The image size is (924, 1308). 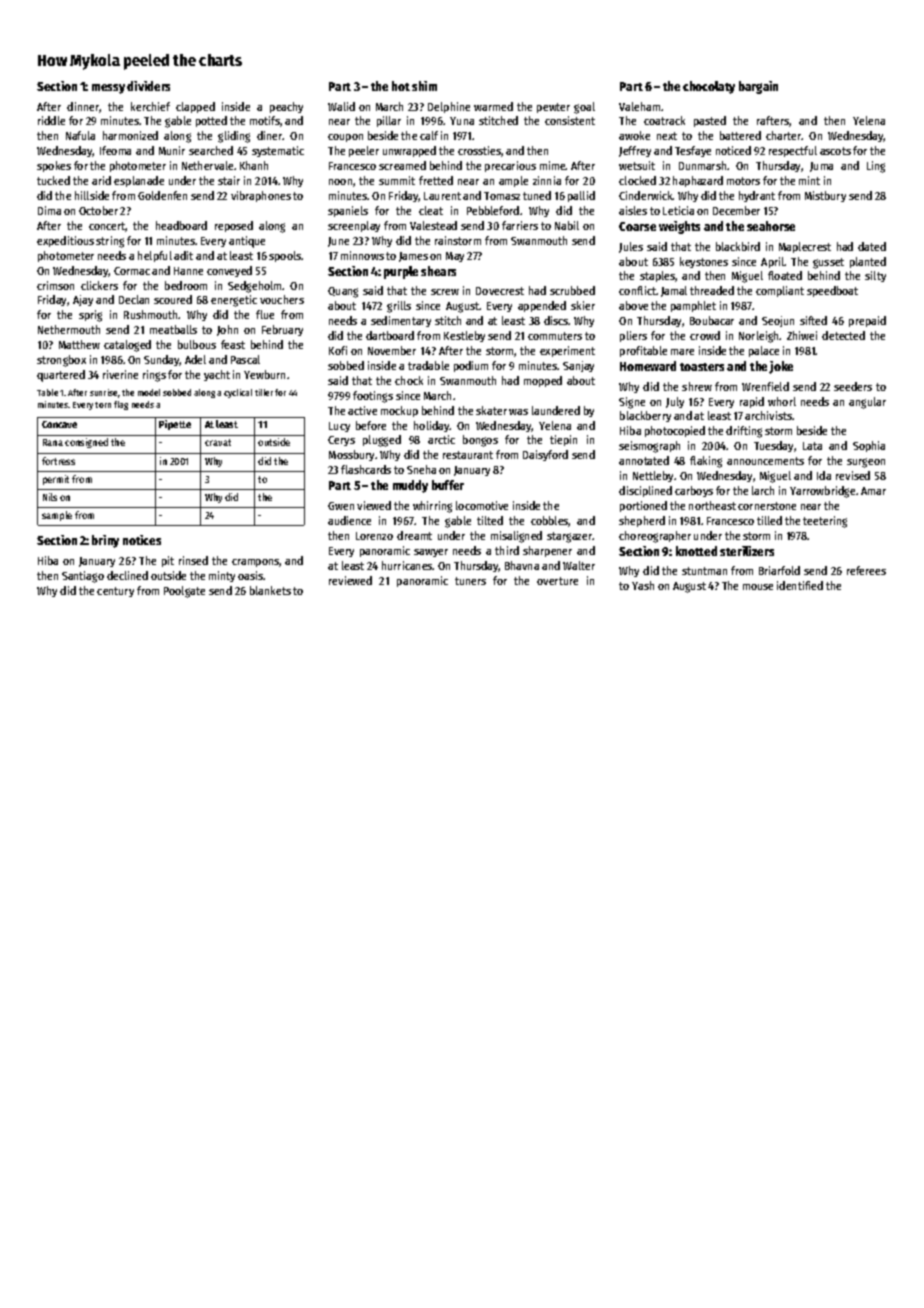 What do you see at coordinates (108, 89) in the screenshot?
I see `messy` at bounding box center [108, 89].
